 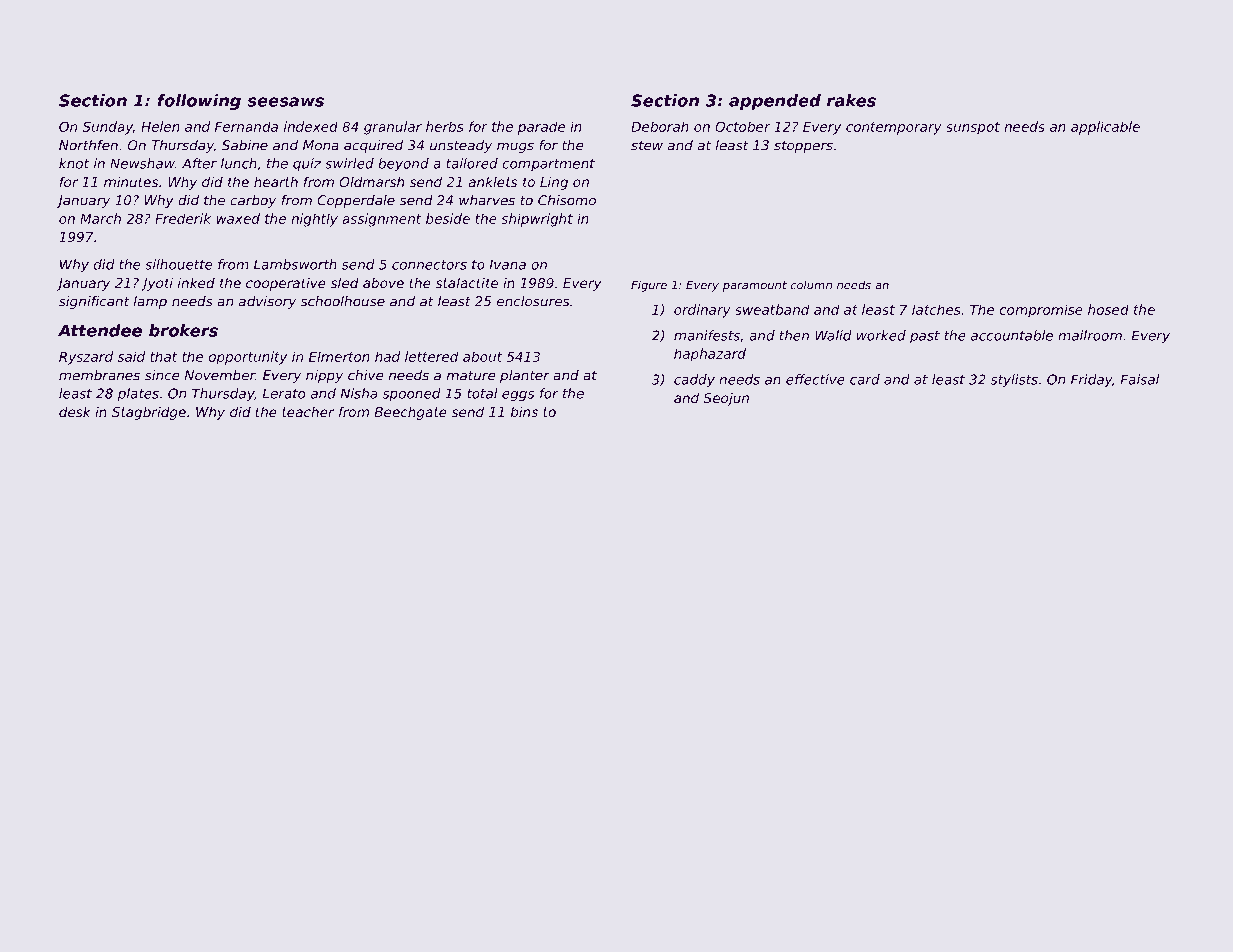 I want to click on since, so click(x=162, y=375).
